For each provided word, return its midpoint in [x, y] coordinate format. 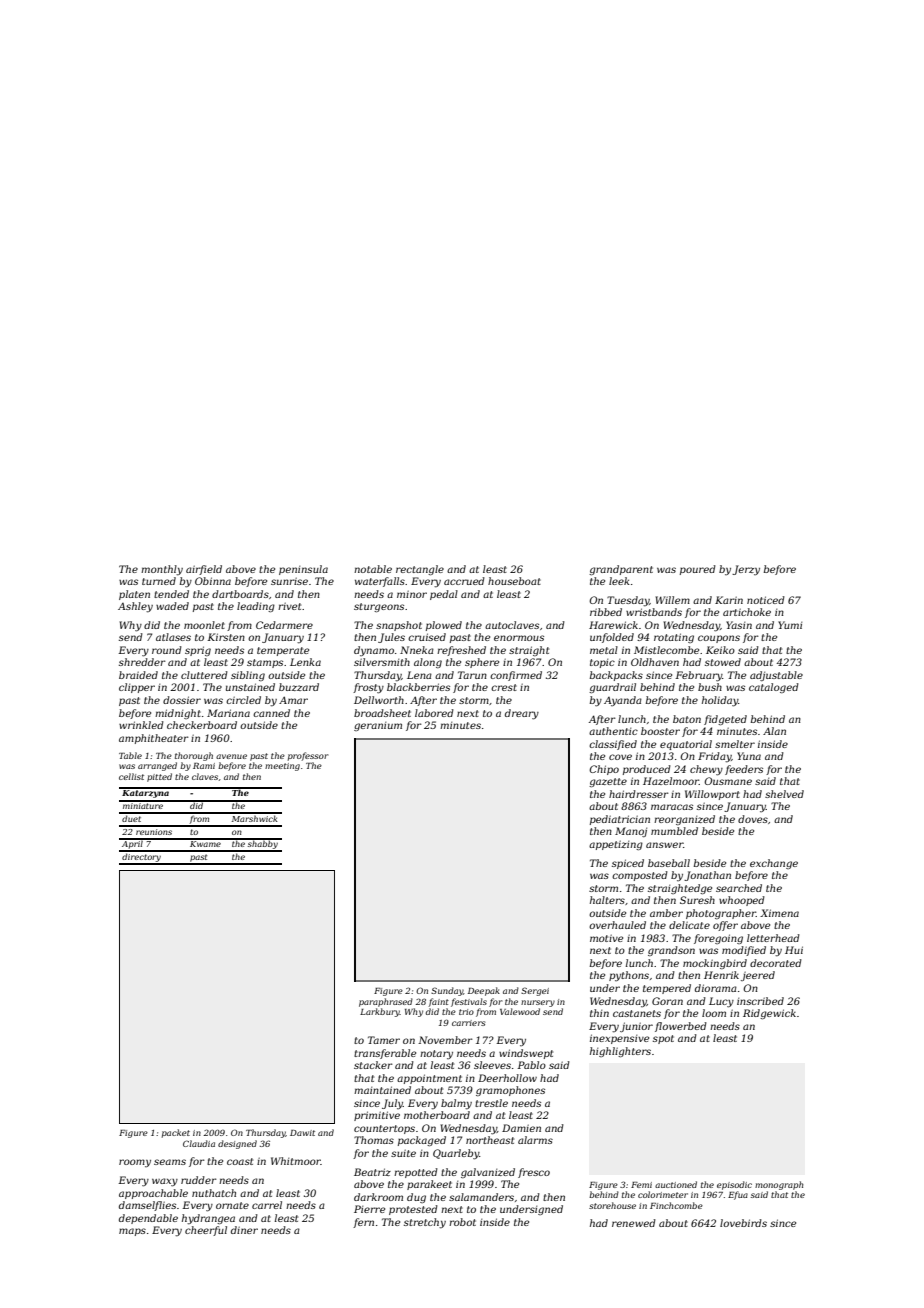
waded [172, 606]
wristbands [654, 612]
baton [687, 719]
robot [462, 1222]
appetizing [616, 845]
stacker [373, 1065]
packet [176, 1133]
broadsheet [382, 713]
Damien [521, 1128]
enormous [519, 638]
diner [244, 1230]
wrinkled [141, 725]
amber [666, 913]
